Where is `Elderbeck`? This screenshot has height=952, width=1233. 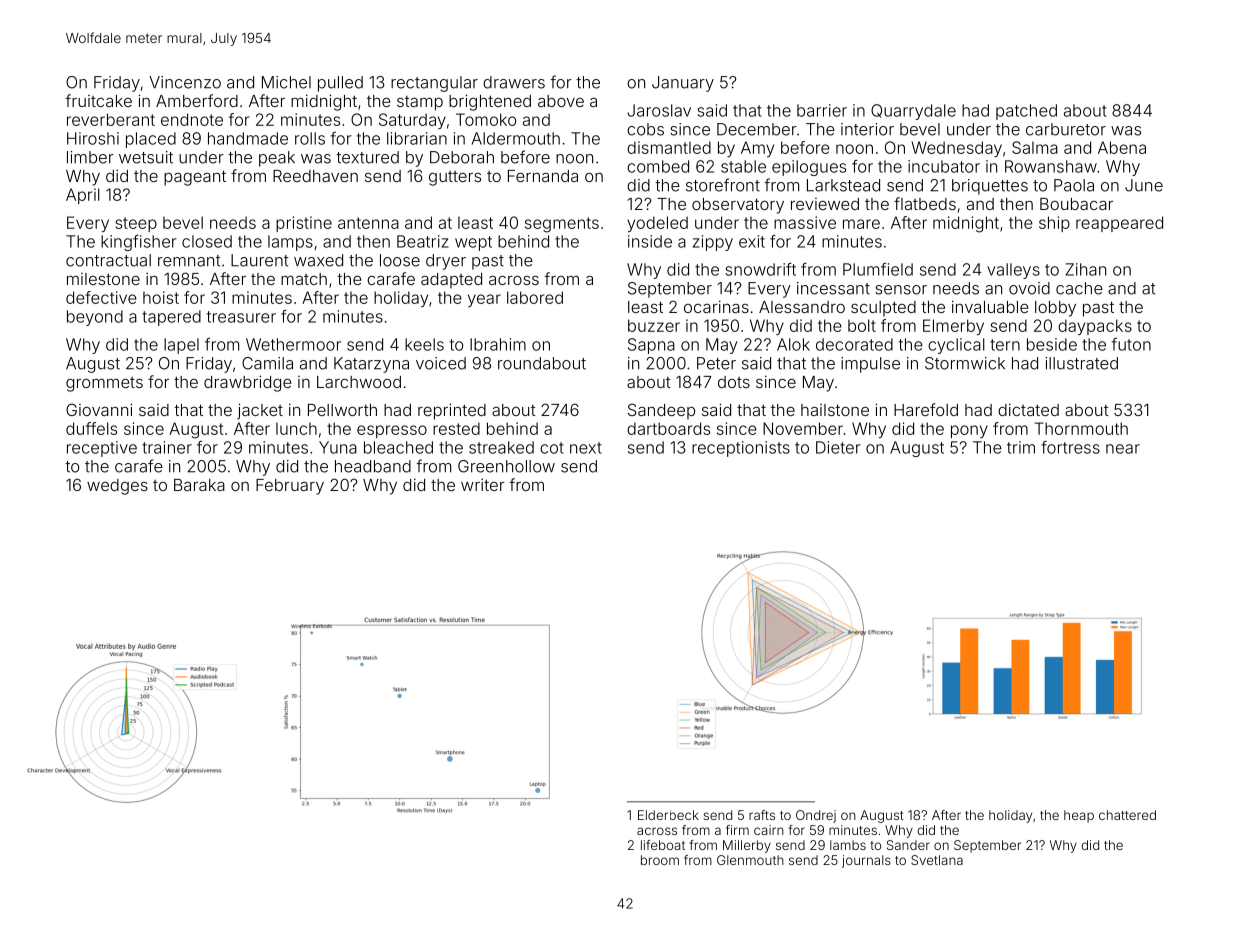 Elderbeck is located at coordinates (668, 815).
